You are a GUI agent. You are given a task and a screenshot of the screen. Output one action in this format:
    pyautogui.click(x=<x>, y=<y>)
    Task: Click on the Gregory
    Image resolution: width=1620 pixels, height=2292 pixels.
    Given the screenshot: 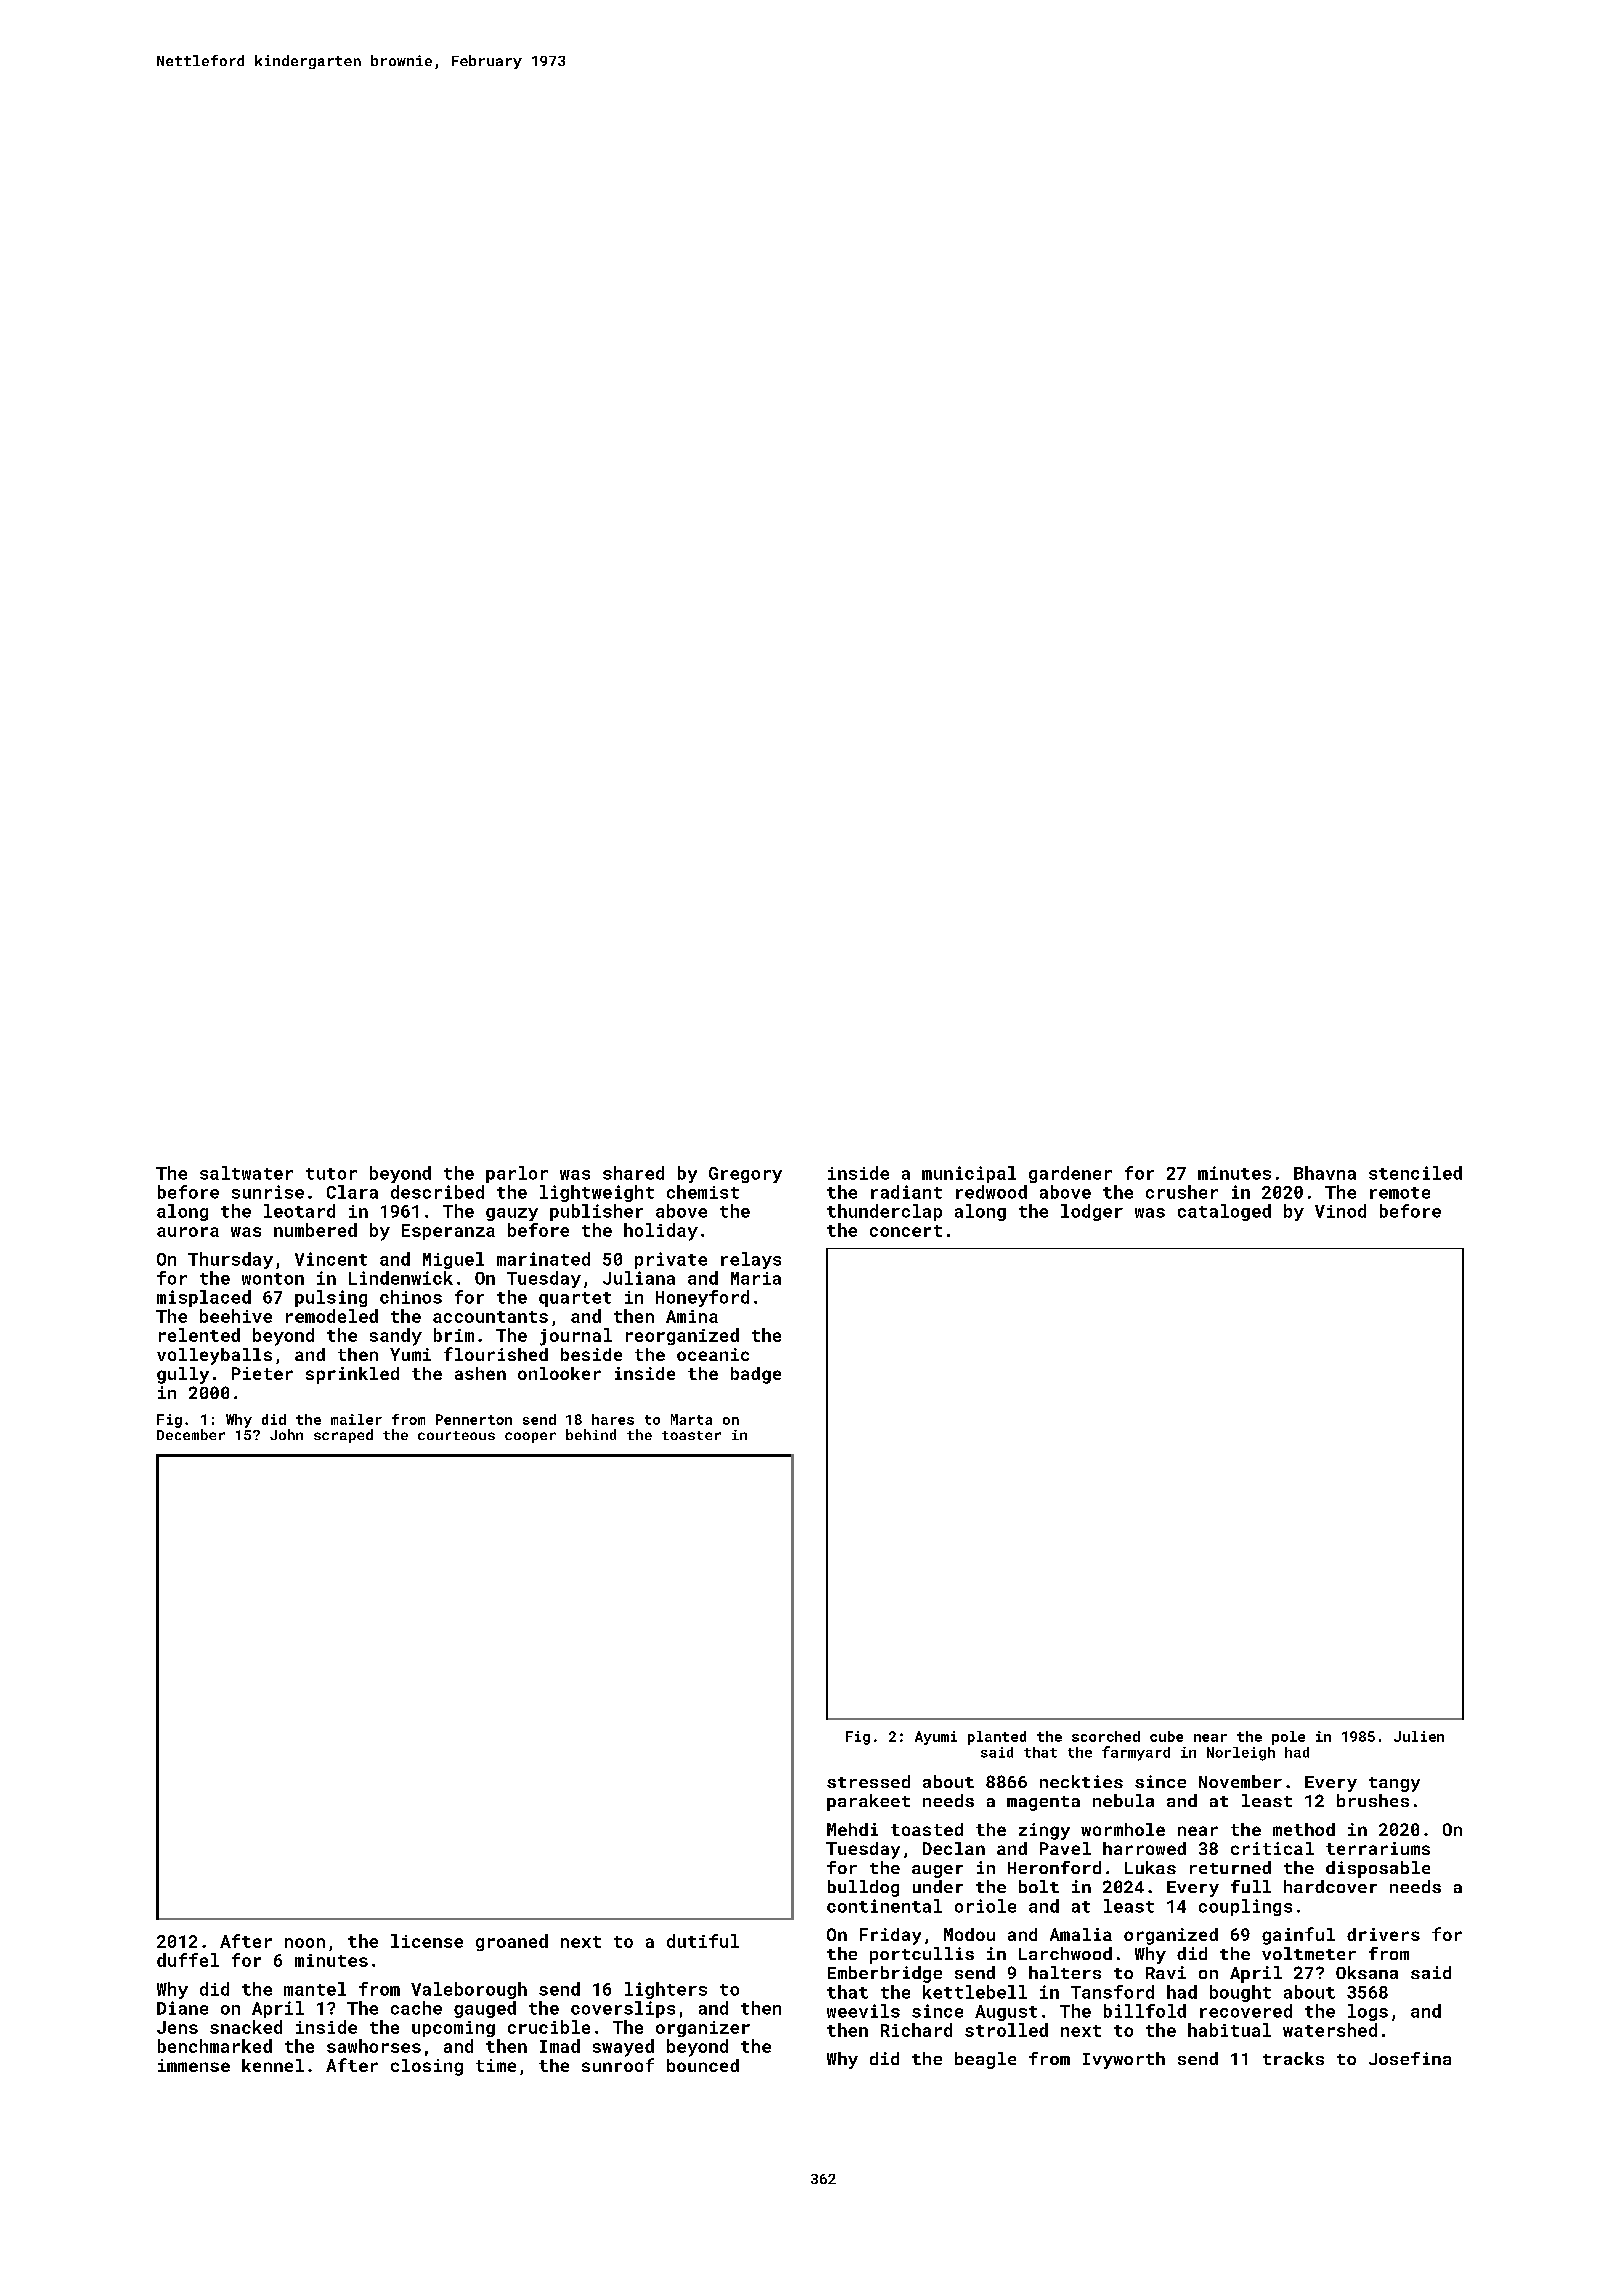 What is the action you would take?
    pyautogui.click(x=745, y=1175)
